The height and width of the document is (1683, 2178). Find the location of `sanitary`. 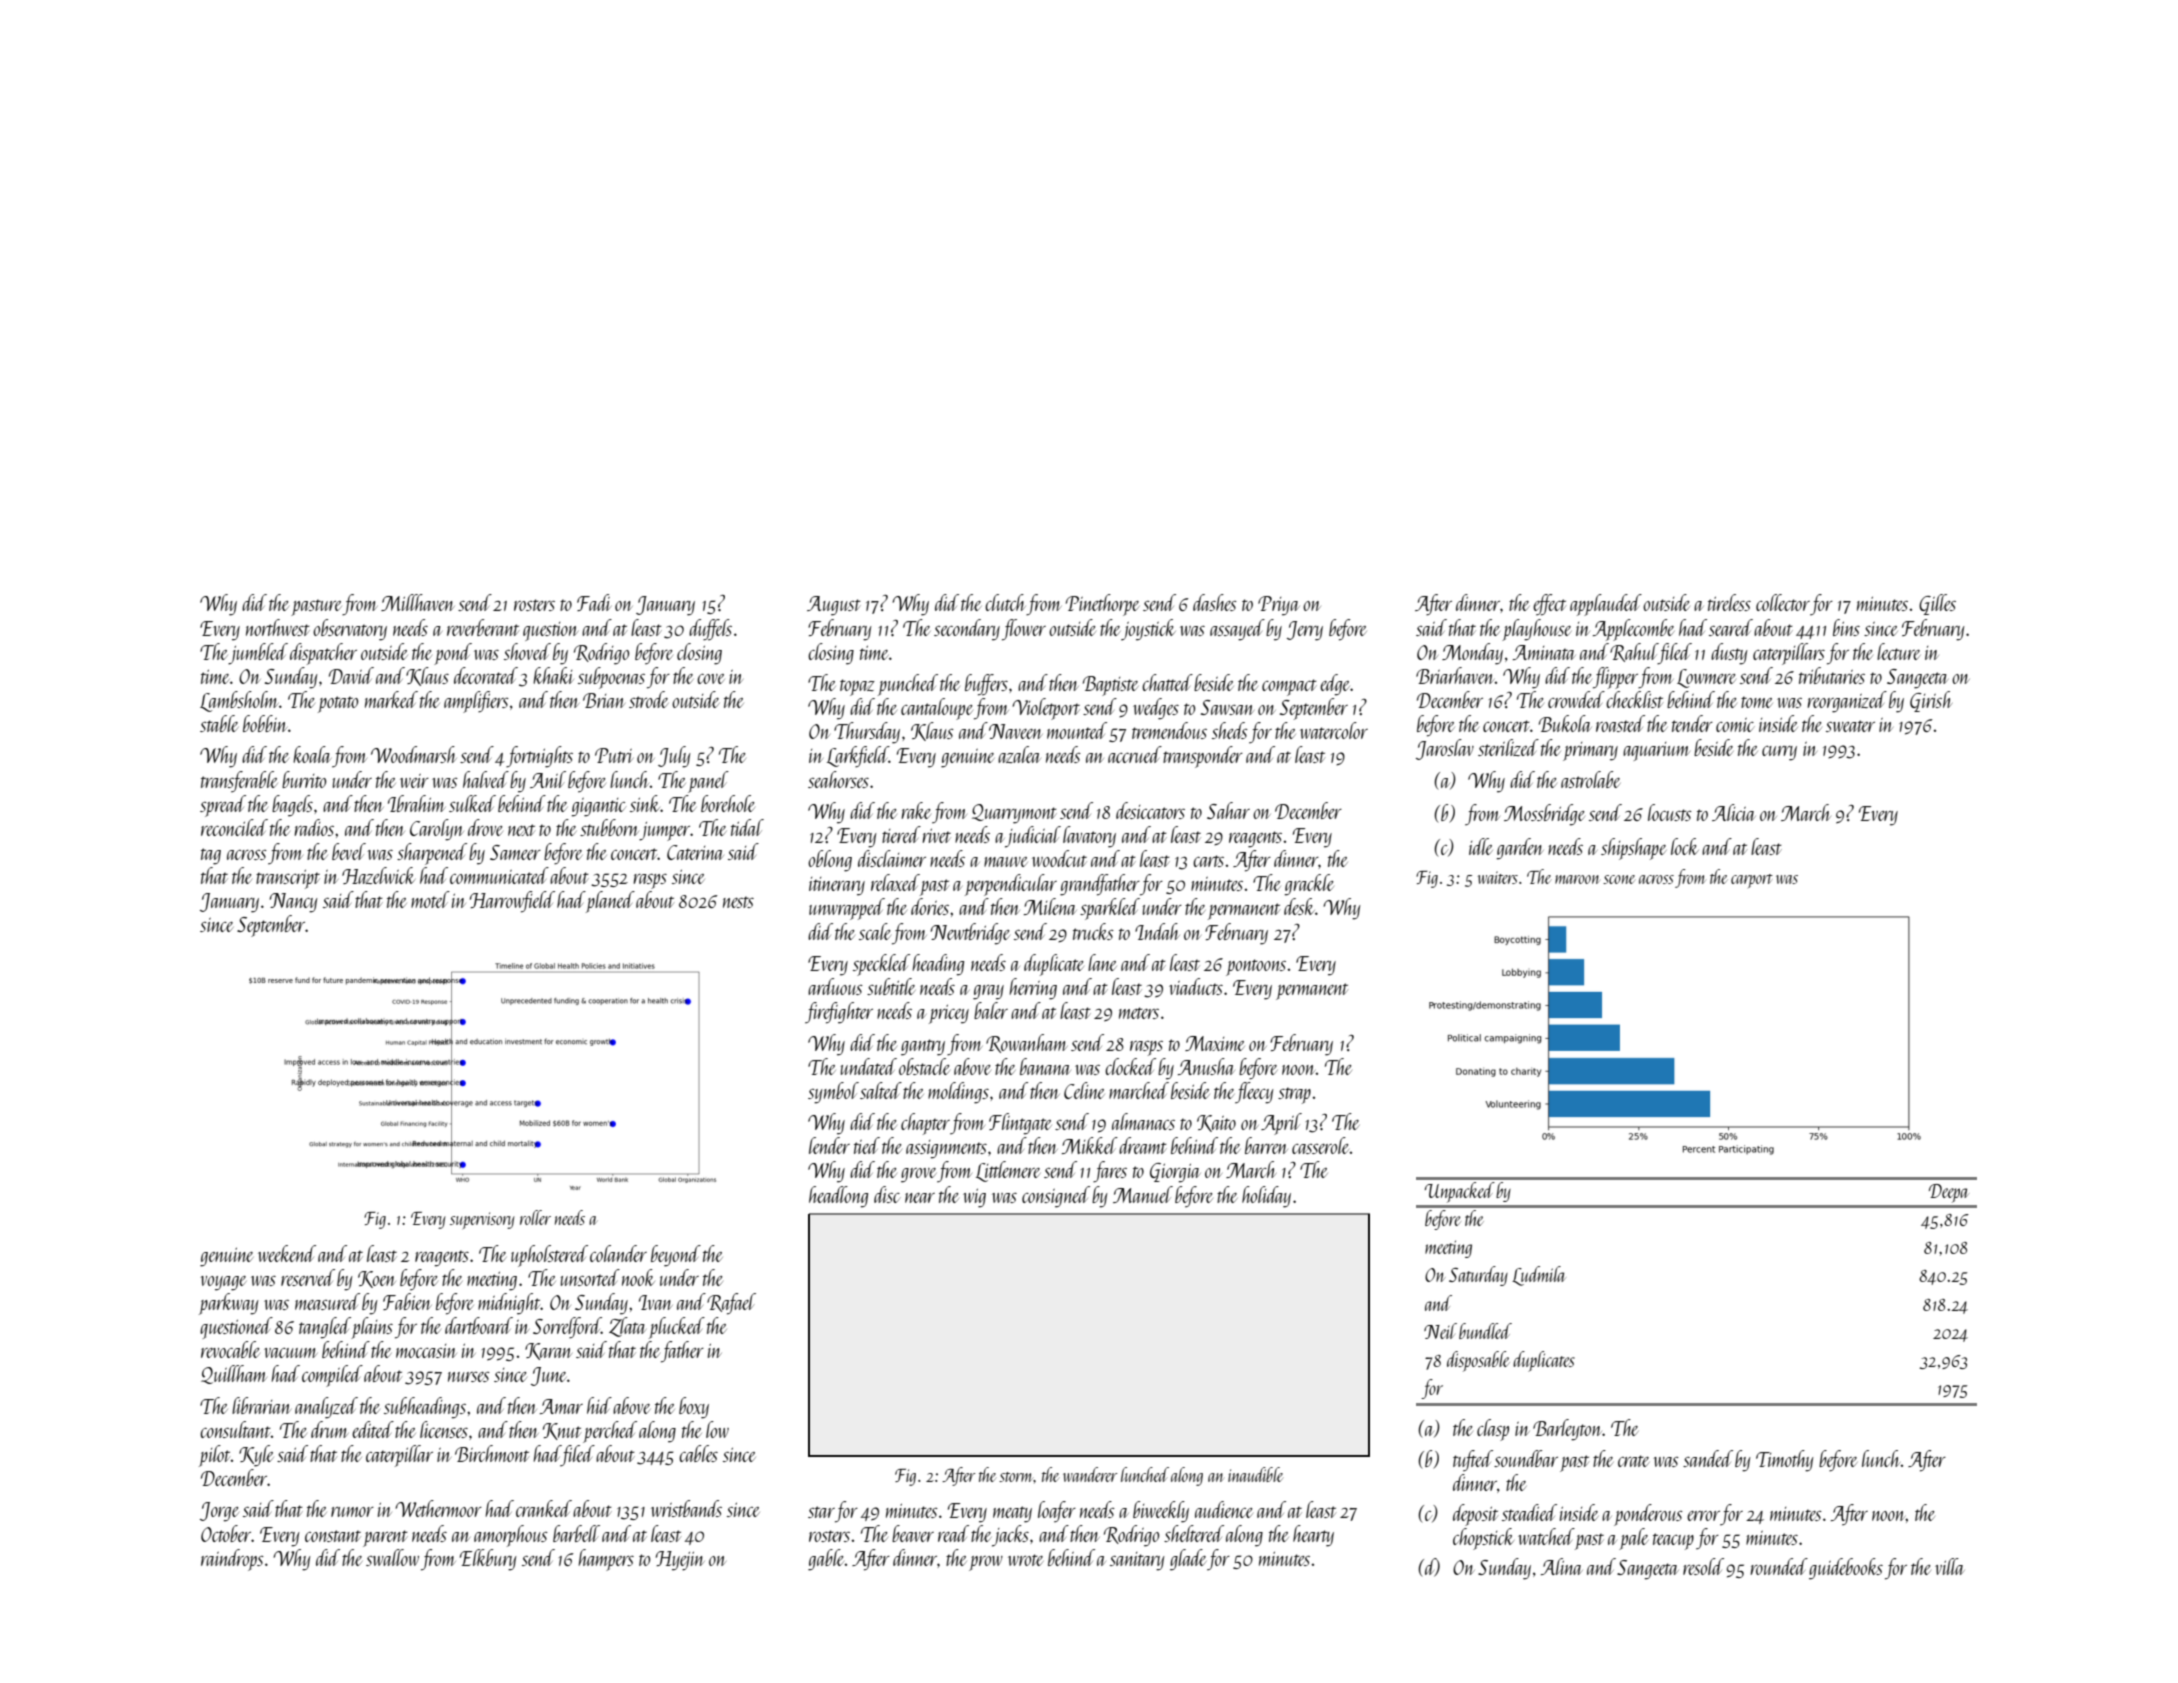

sanitary is located at coordinates (1137, 1561).
